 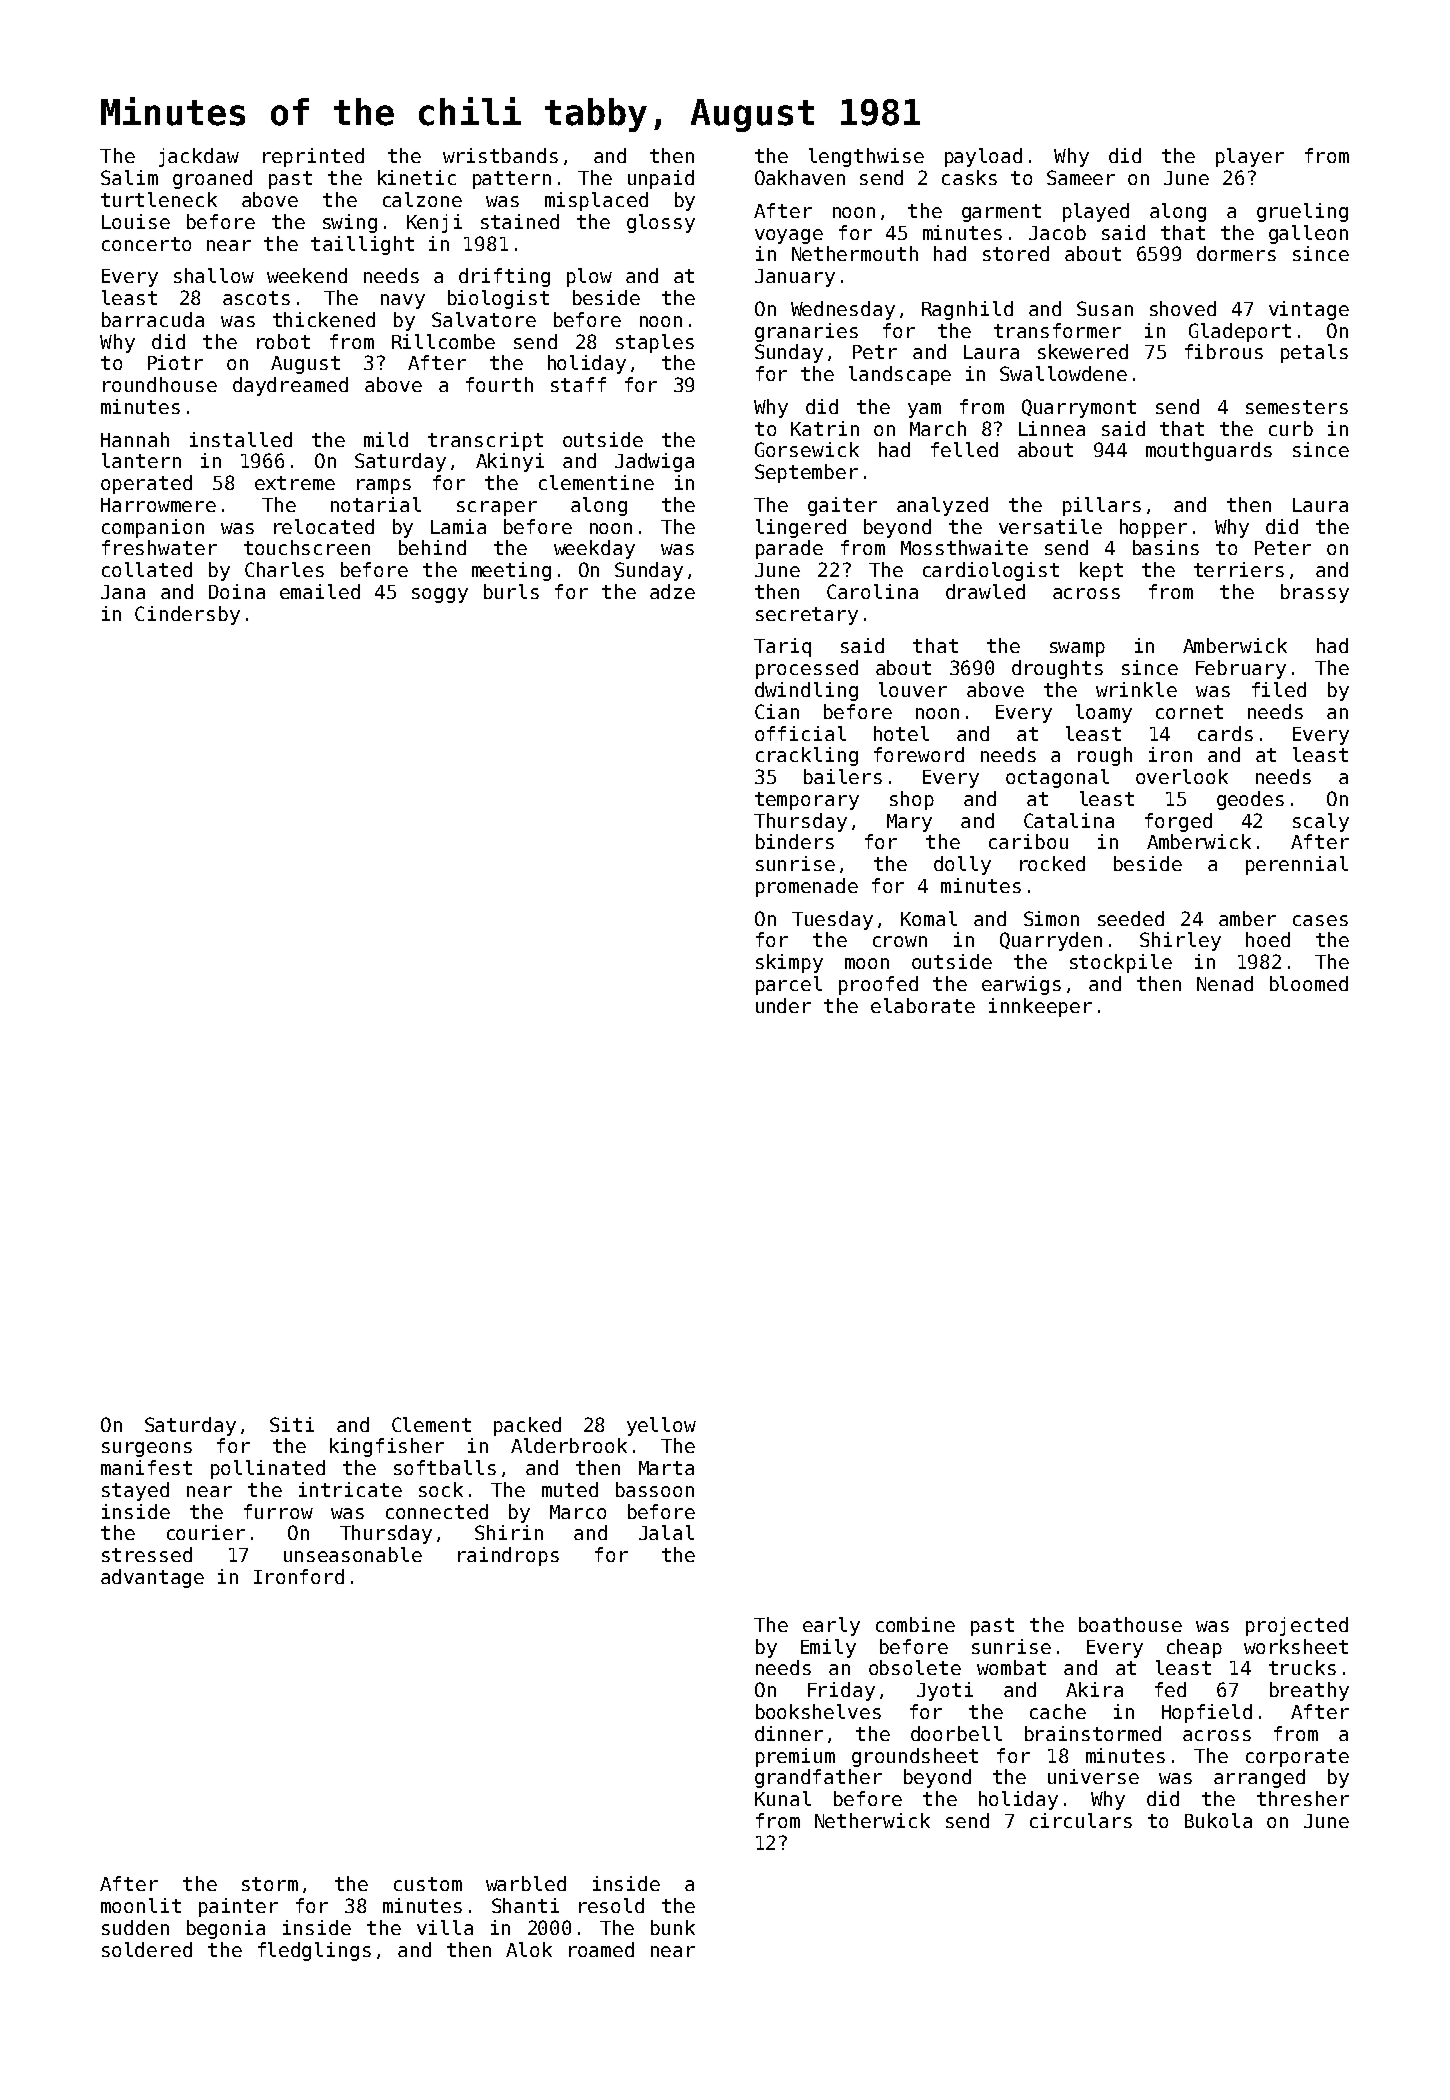 What do you see at coordinates (292, 1424) in the screenshot?
I see `Siti` at bounding box center [292, 1424].
